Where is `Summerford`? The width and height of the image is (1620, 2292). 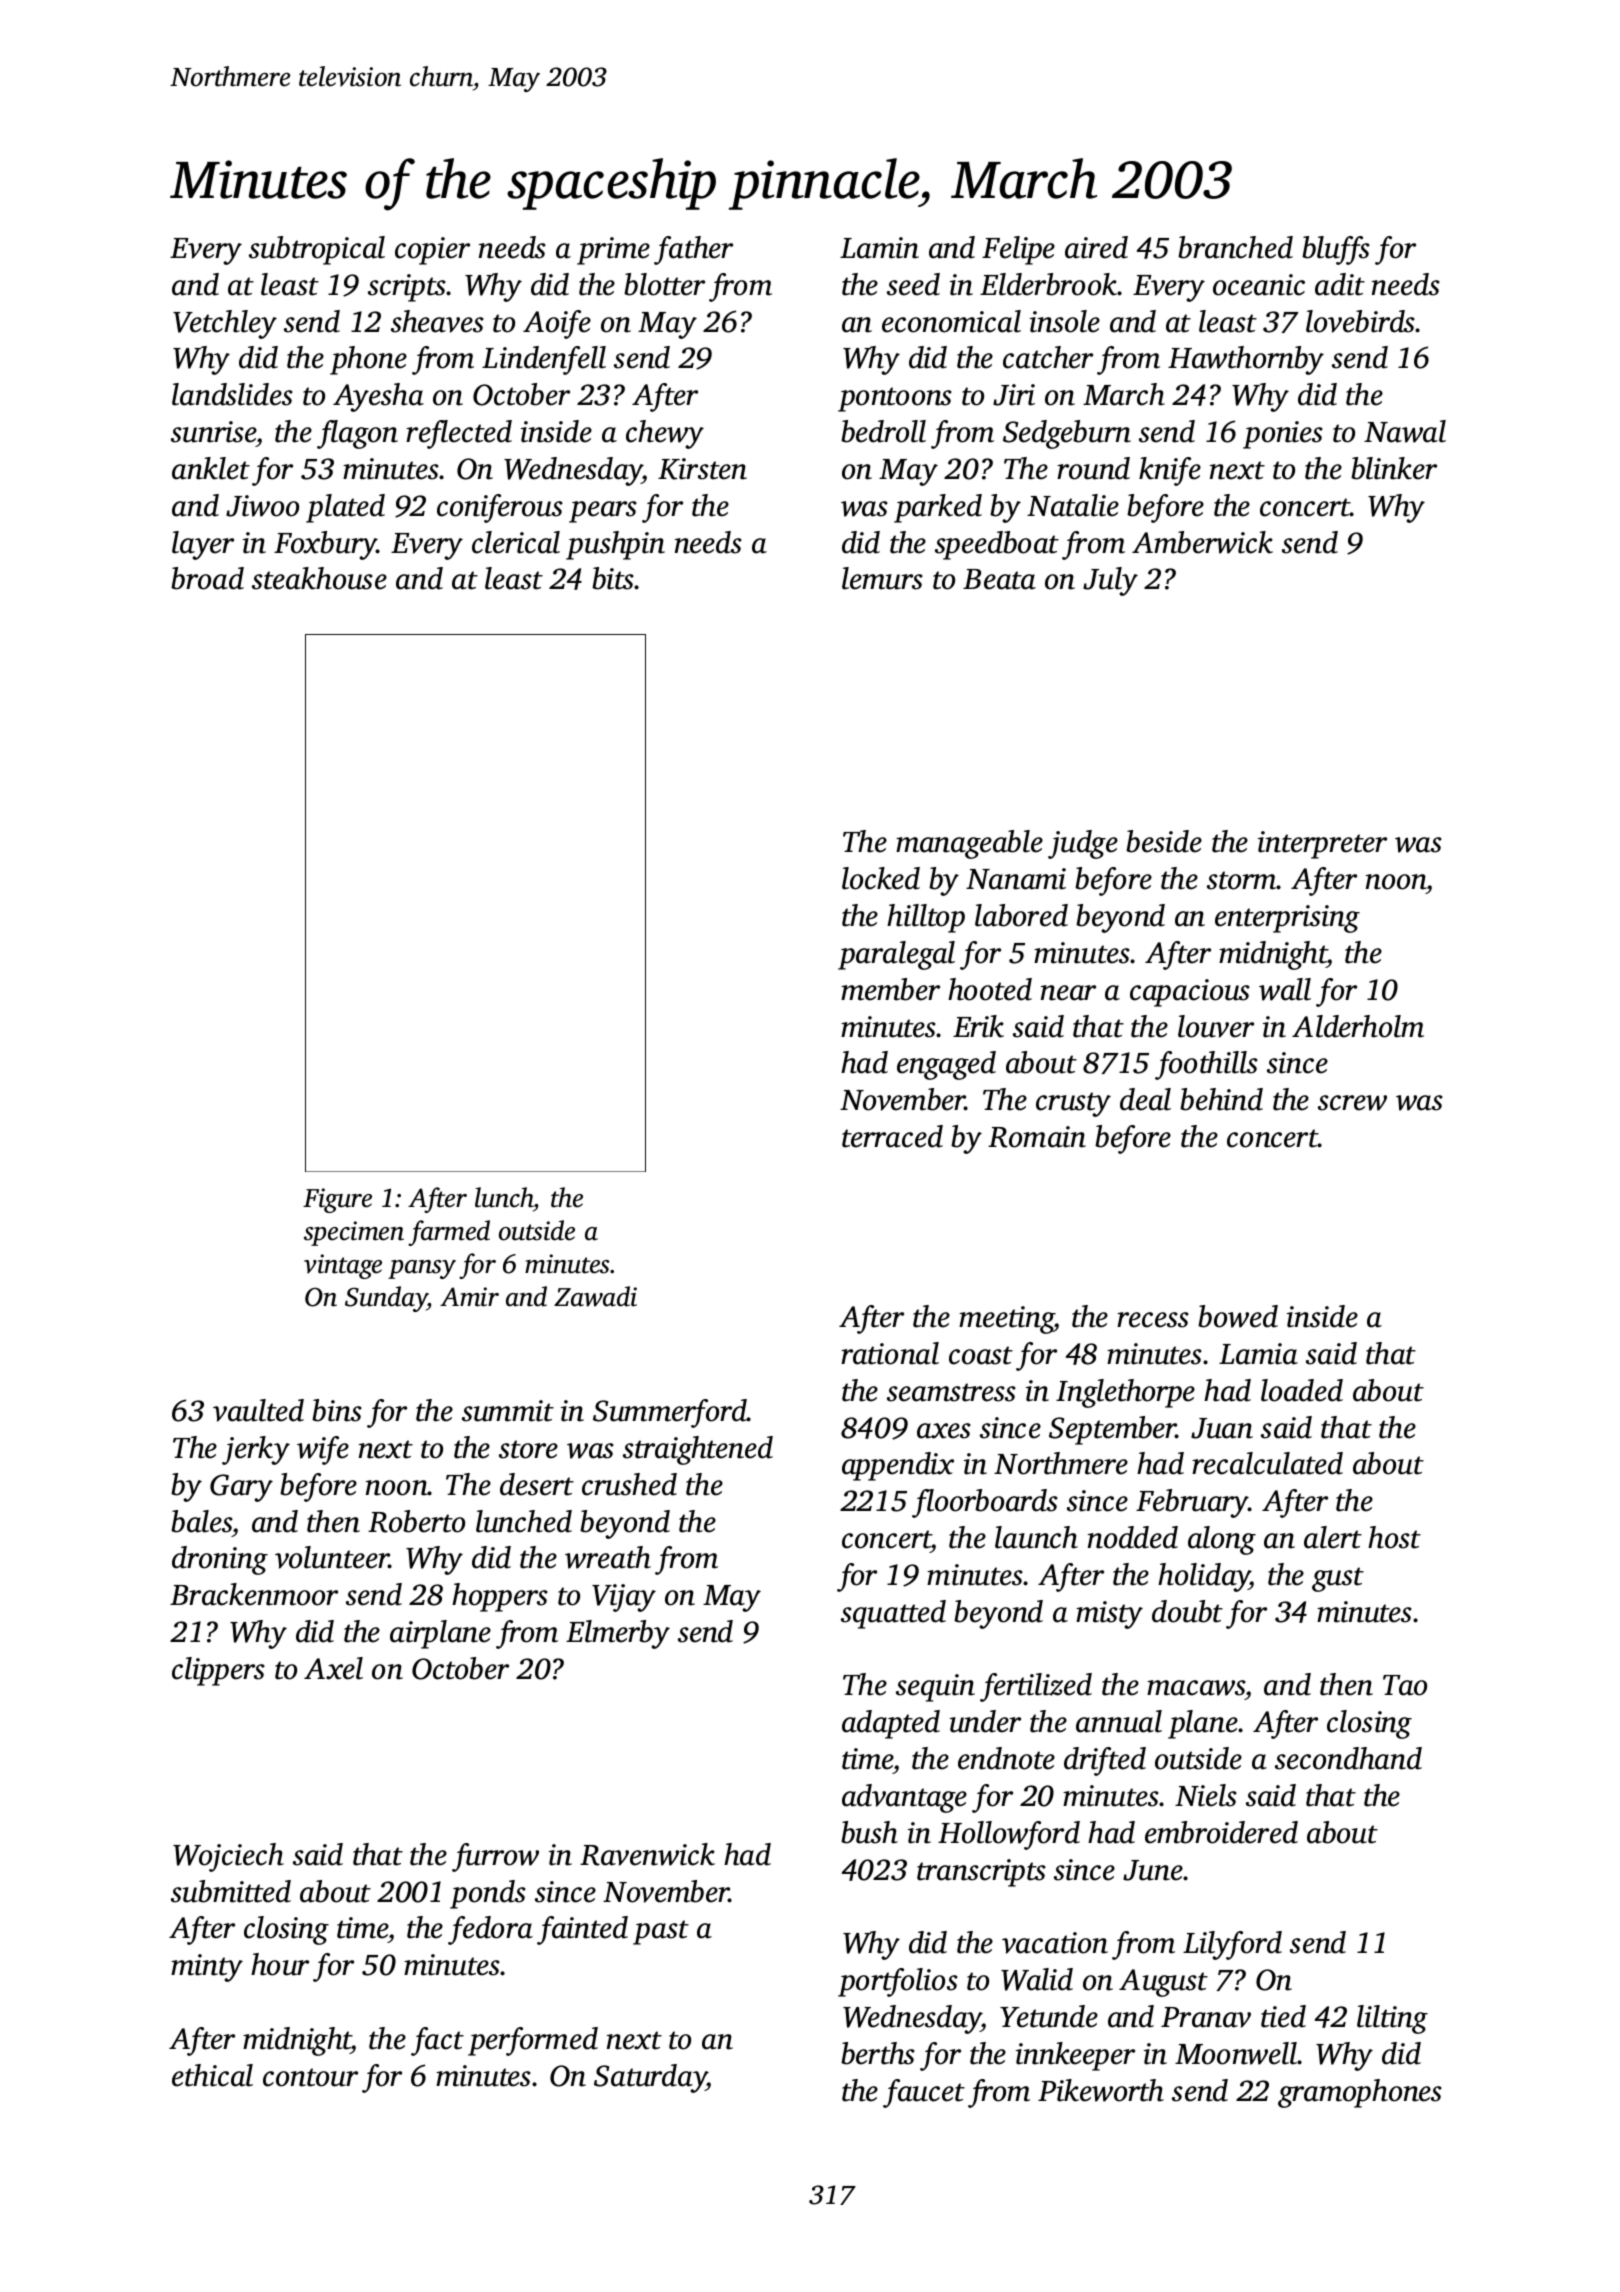
Summerford is located at coordinates (670, 1413).
